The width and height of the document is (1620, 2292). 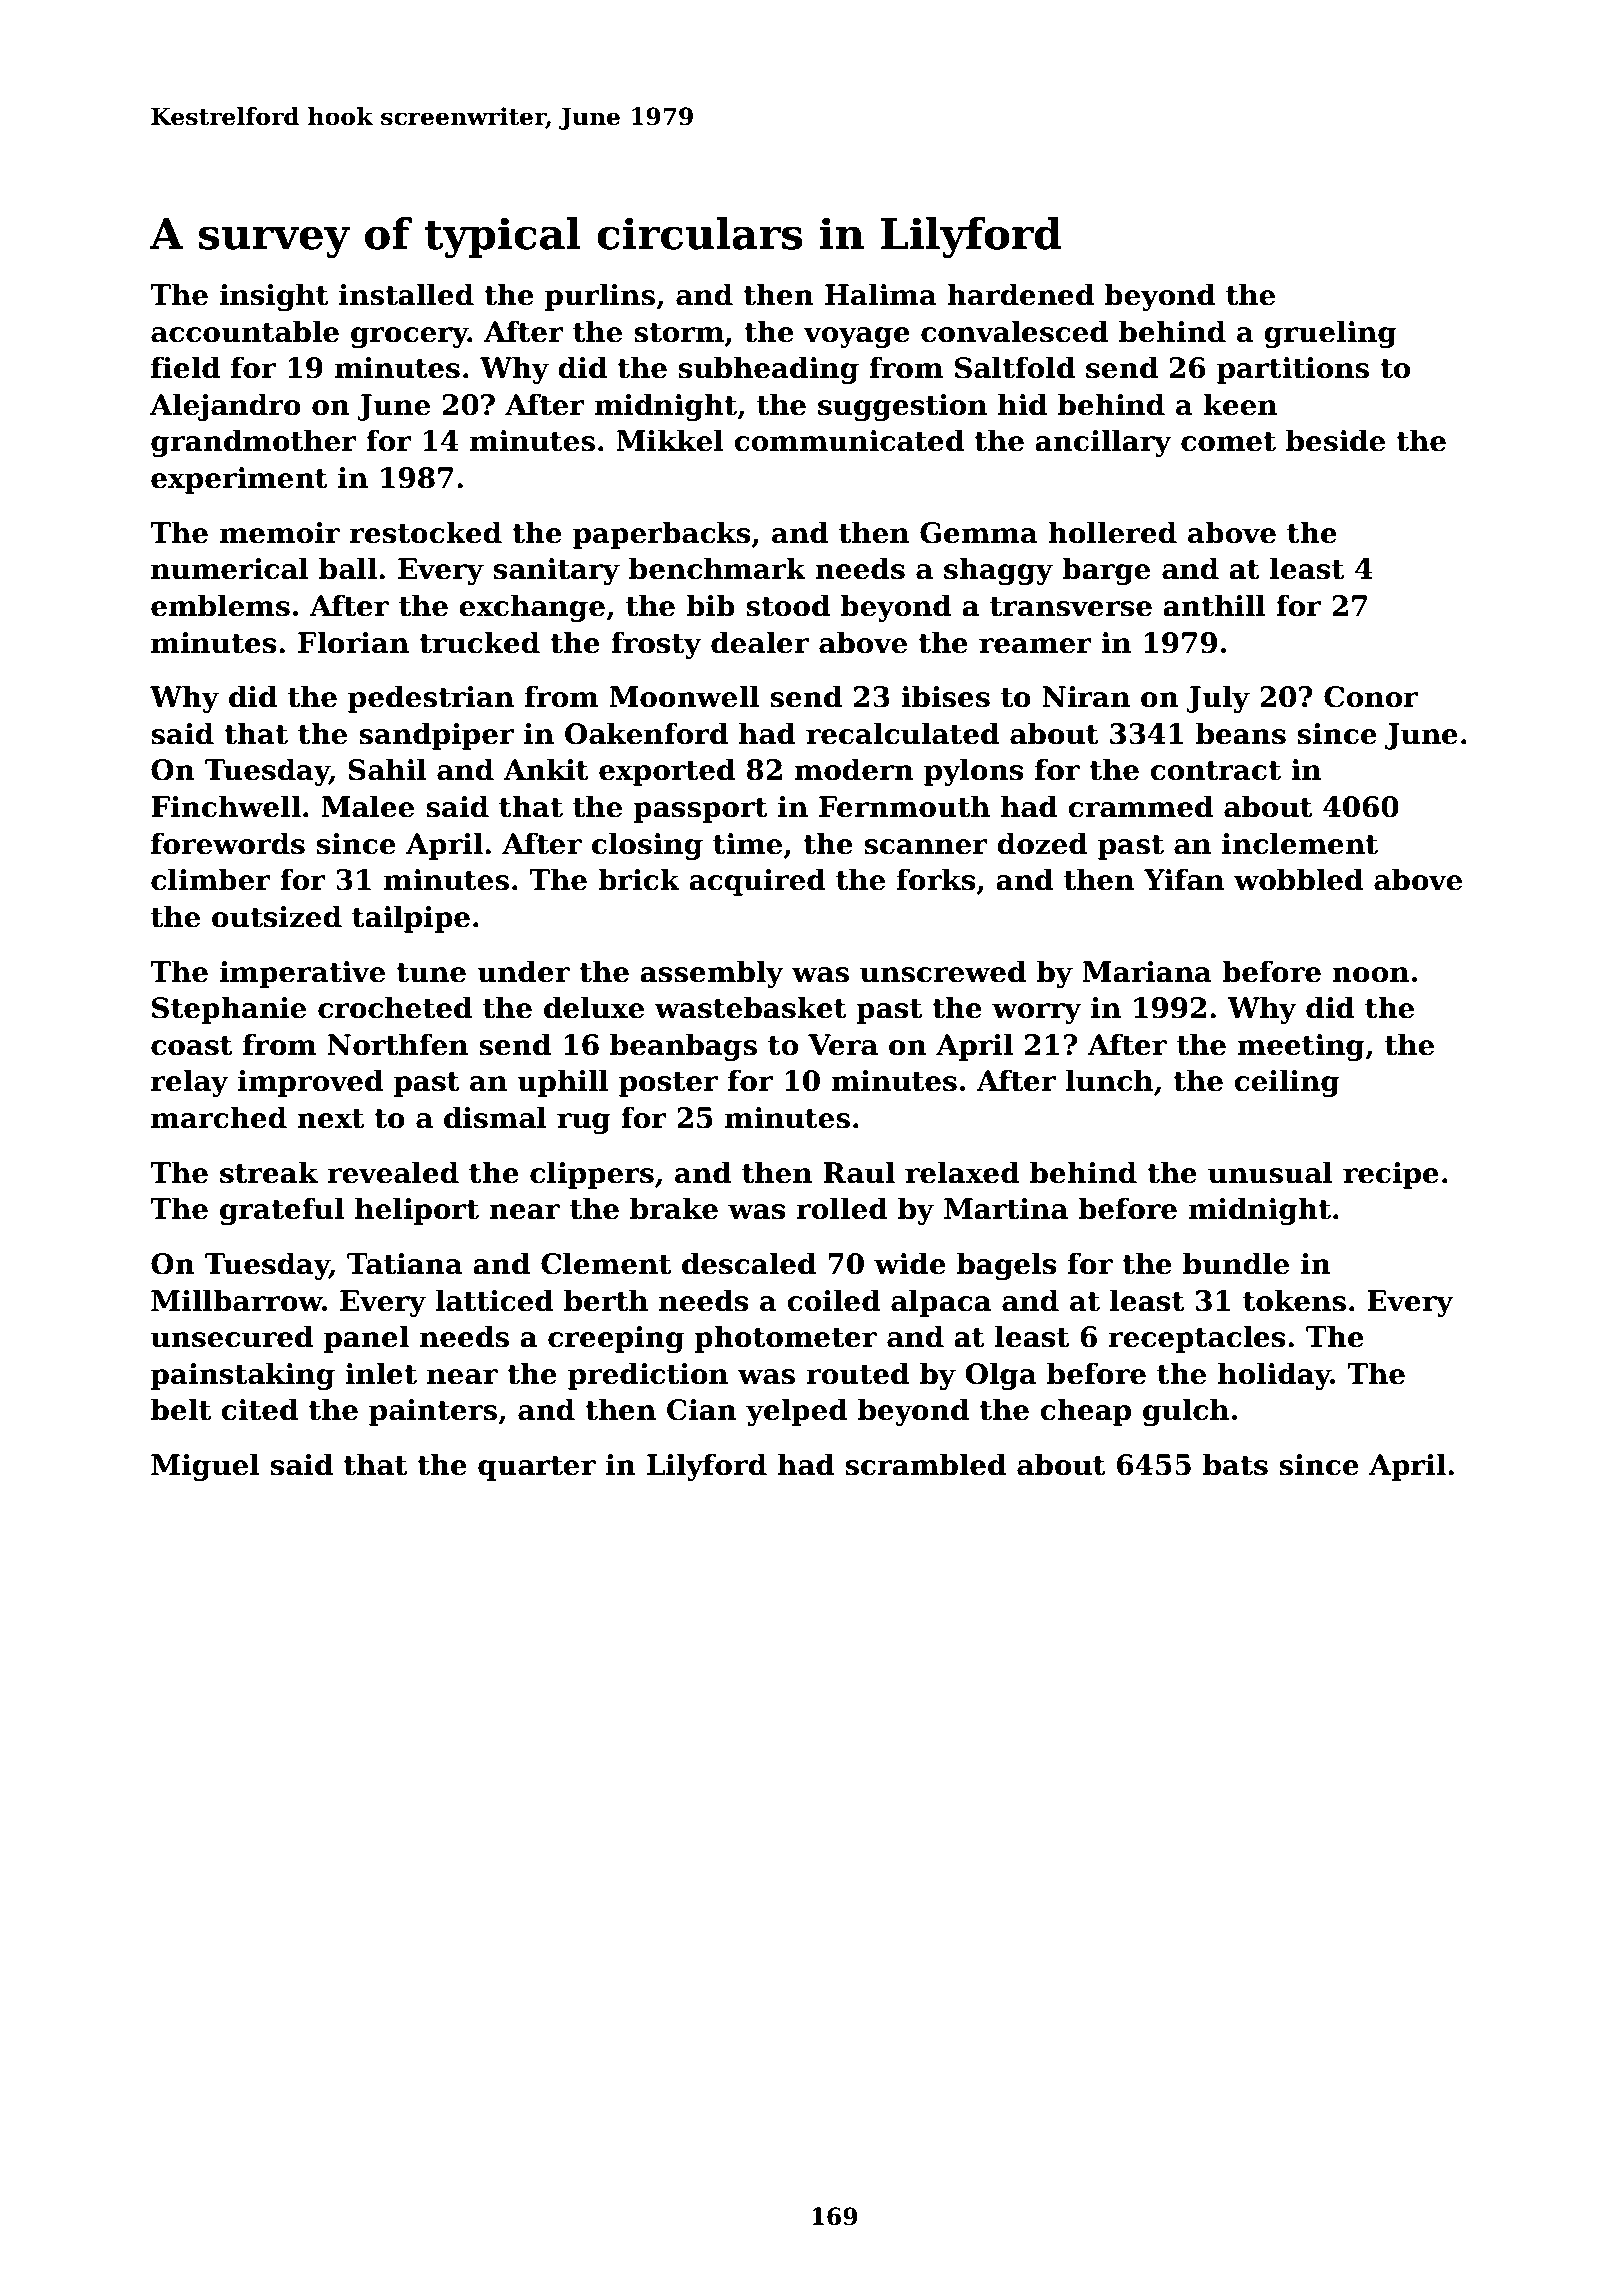 What do you see at coordinates (387, 769) in the document?
I see `Sahil` at bounding box center [387, 769].
